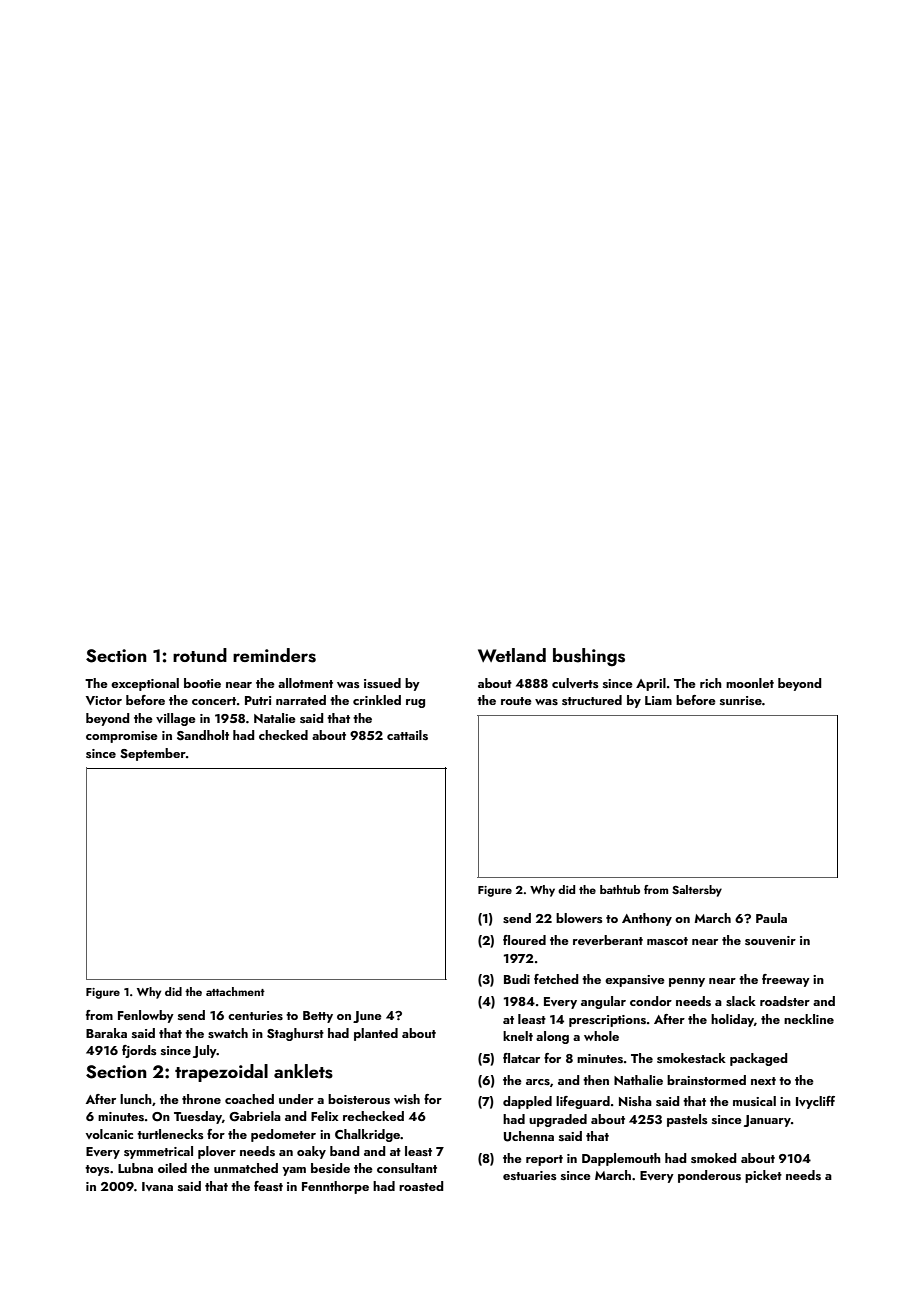 The height and width of the screenshot is (1308, 924). Describe the element at coordinates (228, 1033) in the screenshot. I see `swatch` at that location.
